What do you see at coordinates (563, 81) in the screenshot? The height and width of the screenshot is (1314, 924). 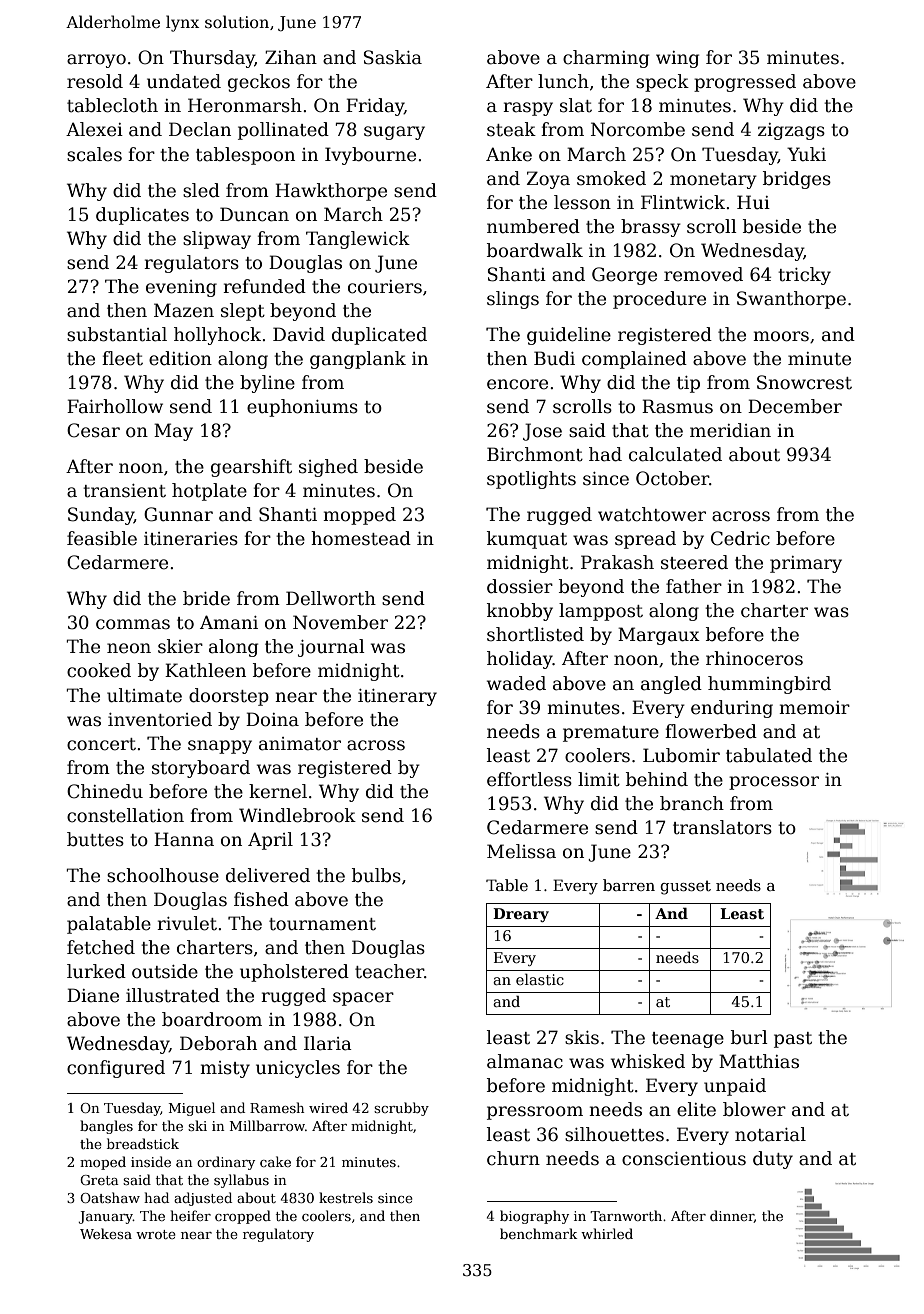 I see `lunch` at bounding box center [563, 81].
